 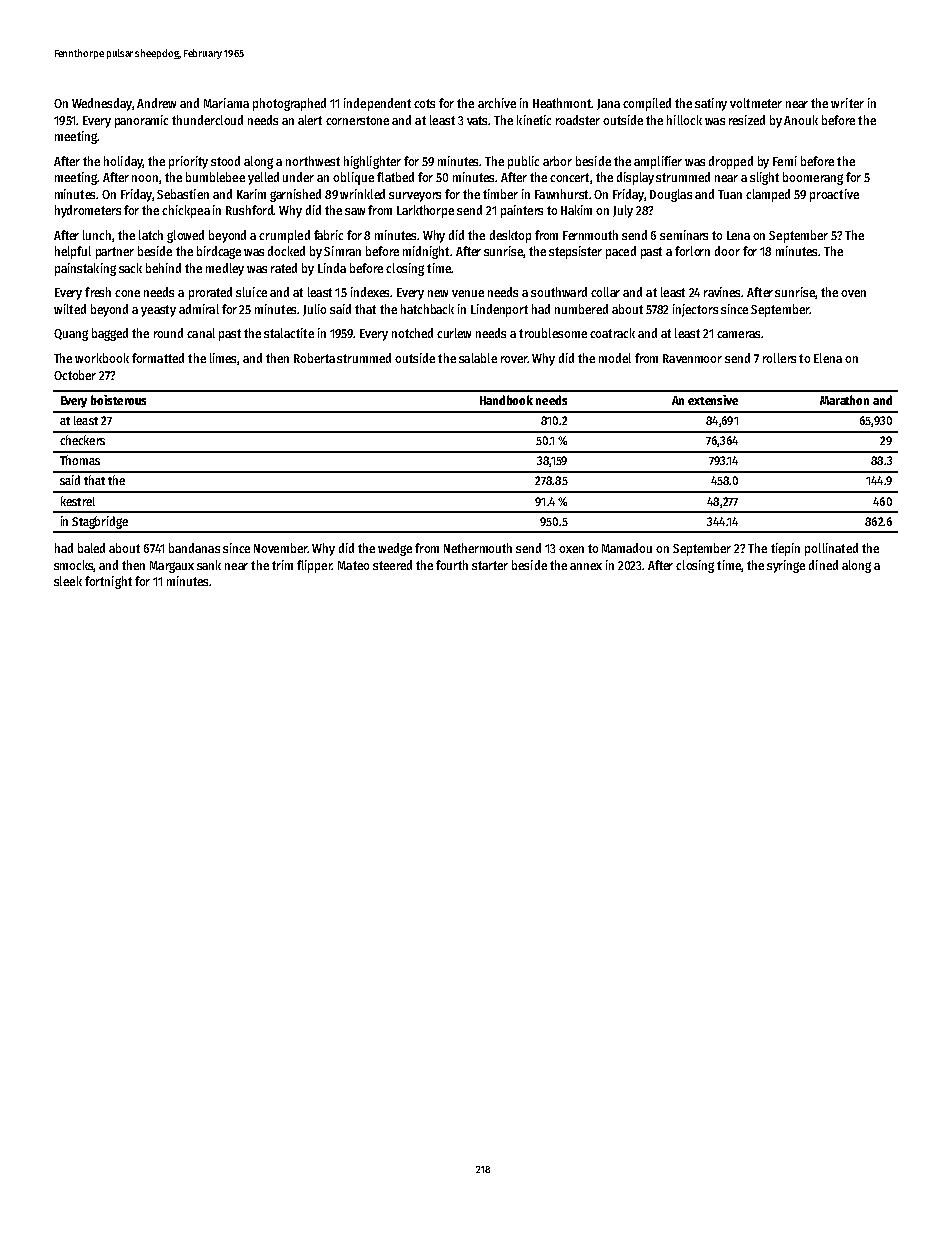 I want to click on oxen, so click(x=571, y=549).
